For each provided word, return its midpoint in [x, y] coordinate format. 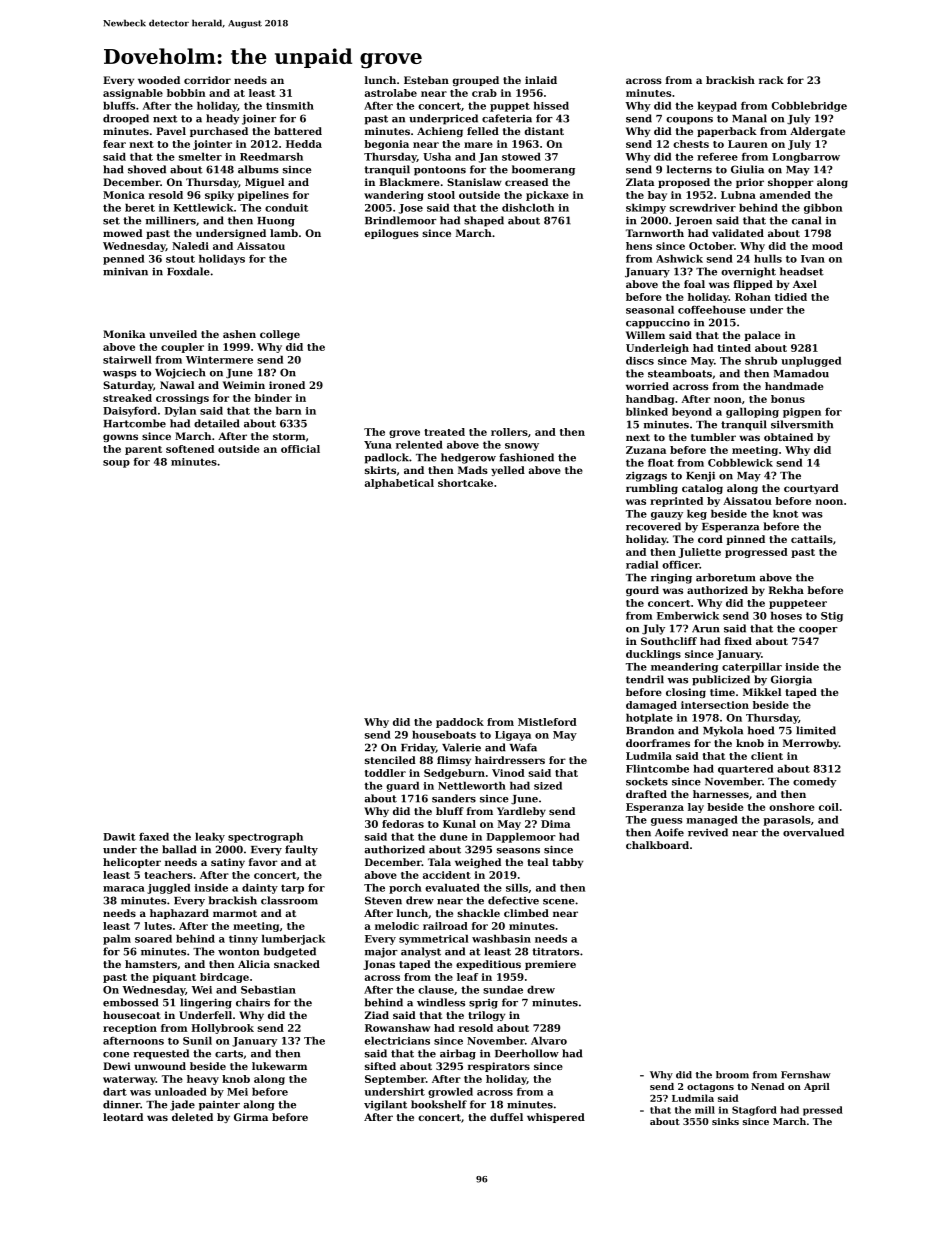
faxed [154, 837]
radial [642, 565]
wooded [159, 80]
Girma [251, 1117]
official [300, 449]
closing [686, 693]
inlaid [541, 80]
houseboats [444, 735]
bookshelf [439, 1104]
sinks [725, 1121]
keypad [717, 107]
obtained [788, 437]
